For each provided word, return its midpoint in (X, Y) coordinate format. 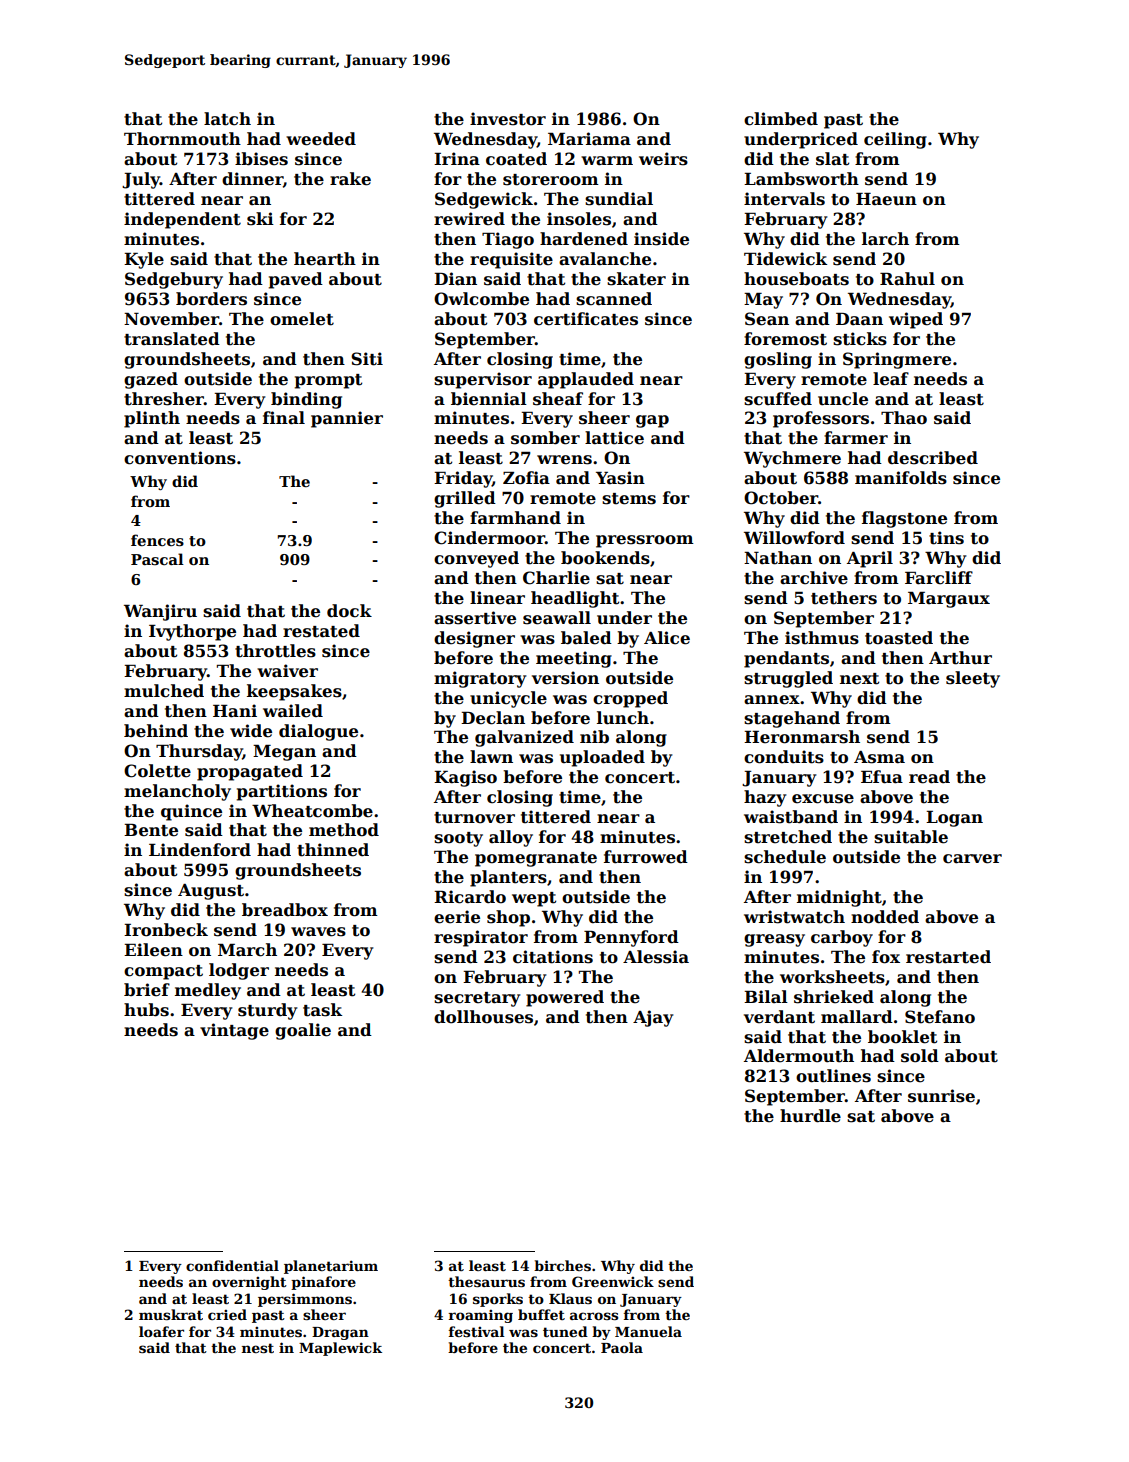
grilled (465, 499)
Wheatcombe (312, 811)
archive (814, 578)
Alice (667, 638)
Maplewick (340, 1349)
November (171, 319)
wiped (916, 320)
